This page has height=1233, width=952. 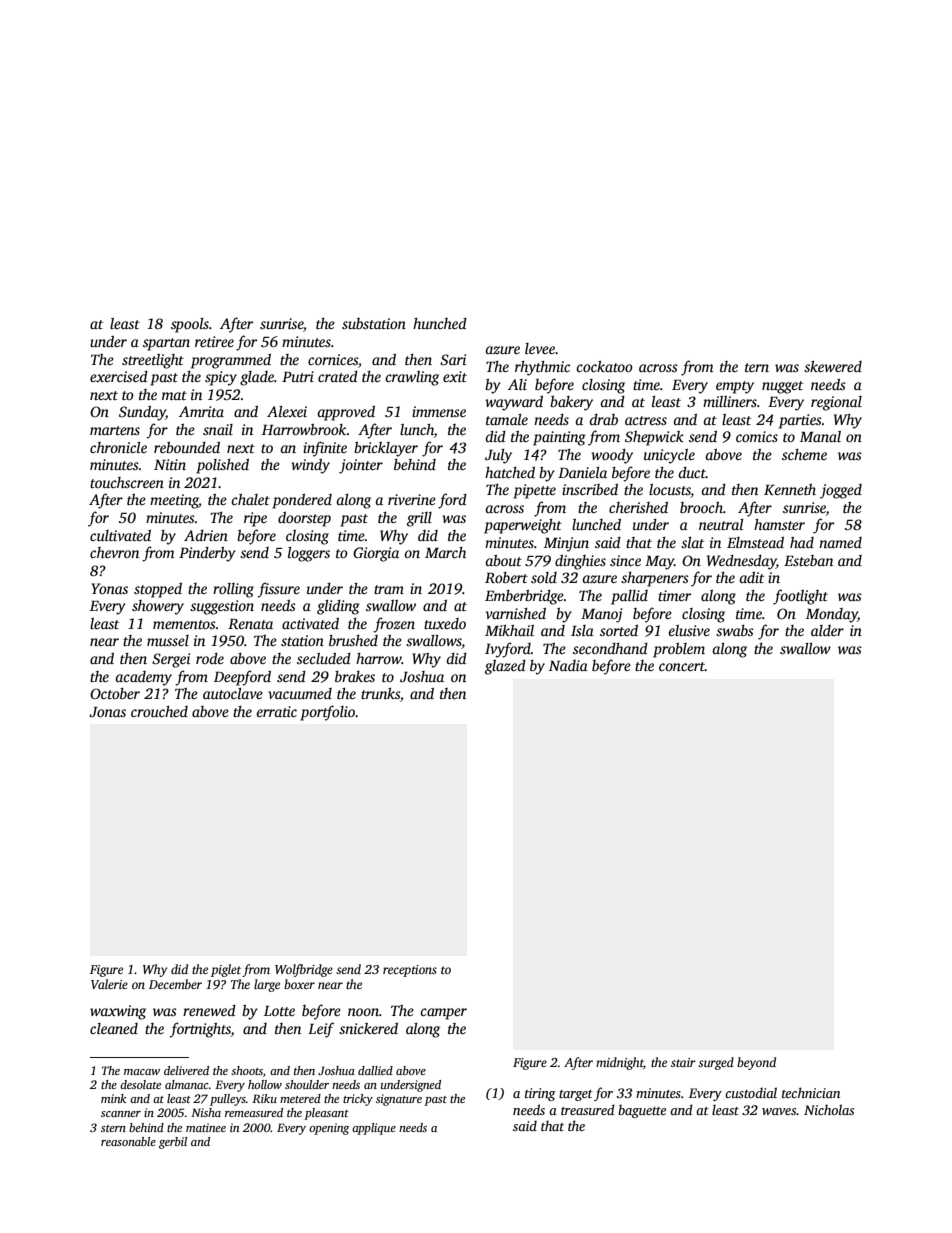 What do you see at coordinates (325, 449) in the page?
I see `infinite` at bounding box center [325, 449].
